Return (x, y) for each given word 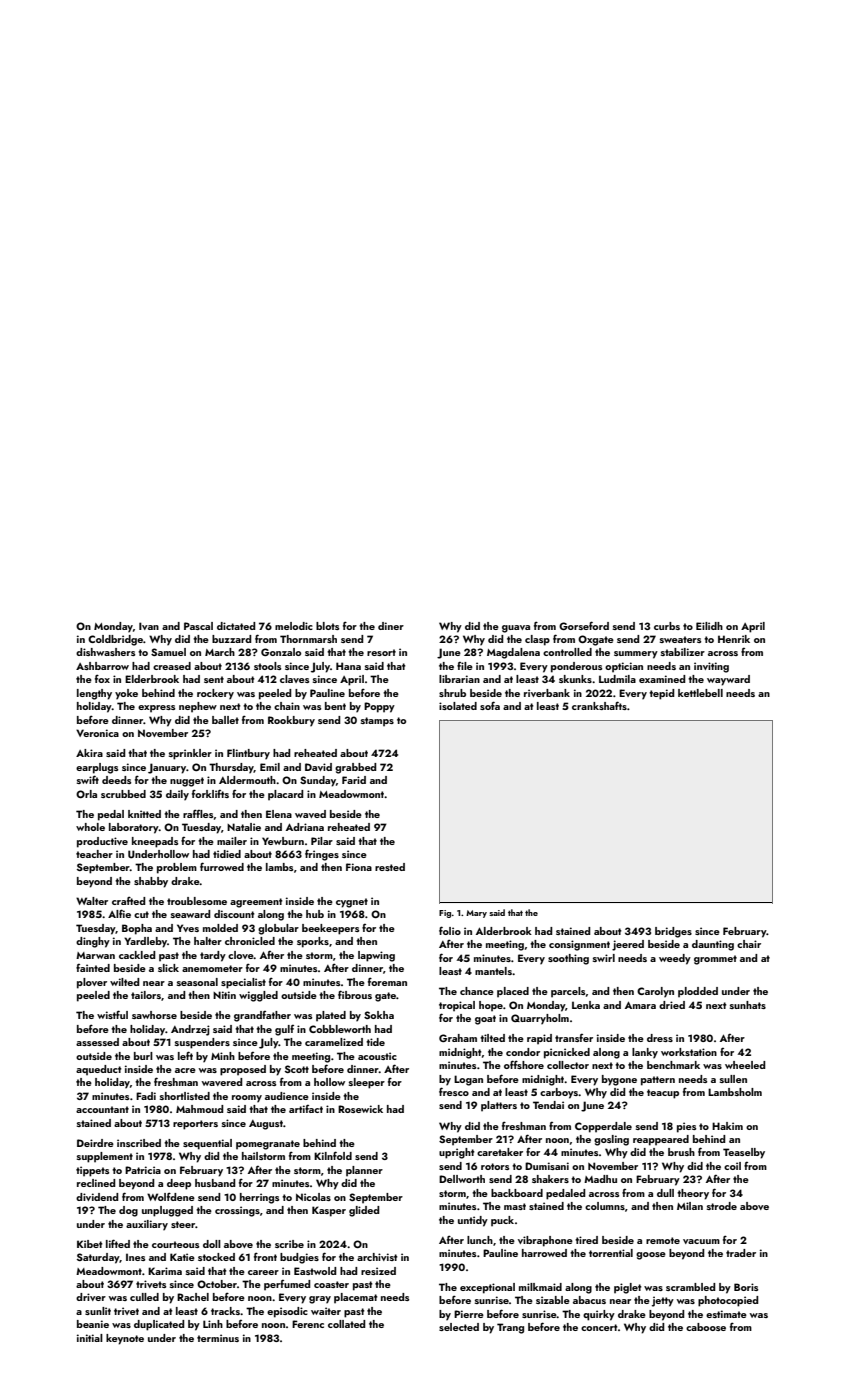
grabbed (355, 768)
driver (91, 1297)
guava (516, 629)
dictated (236, 626)
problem (177, 868)
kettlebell (700, 693)
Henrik (734, 639)
